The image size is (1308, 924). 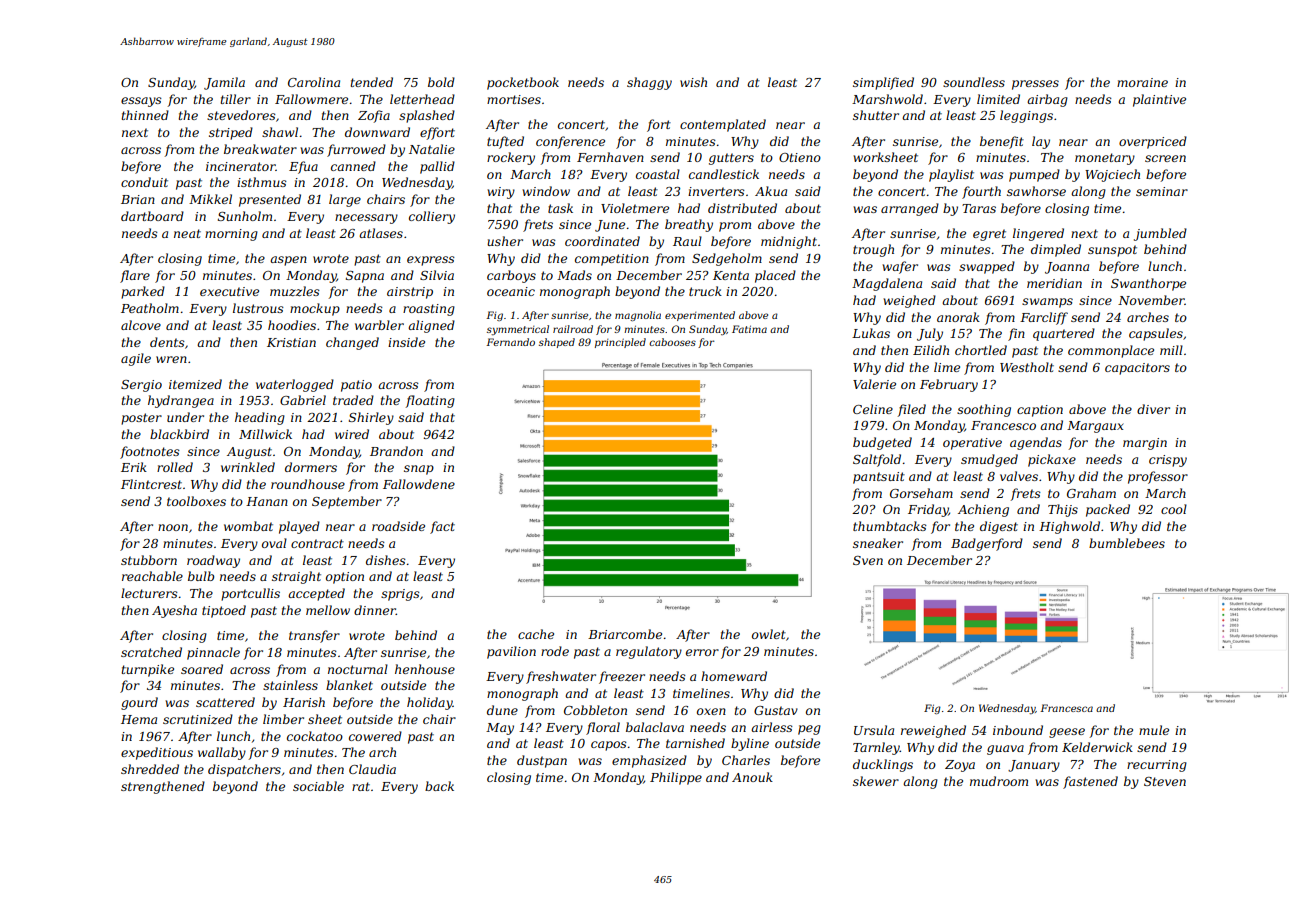 I want to click on error, so click(x=702, y=652).
